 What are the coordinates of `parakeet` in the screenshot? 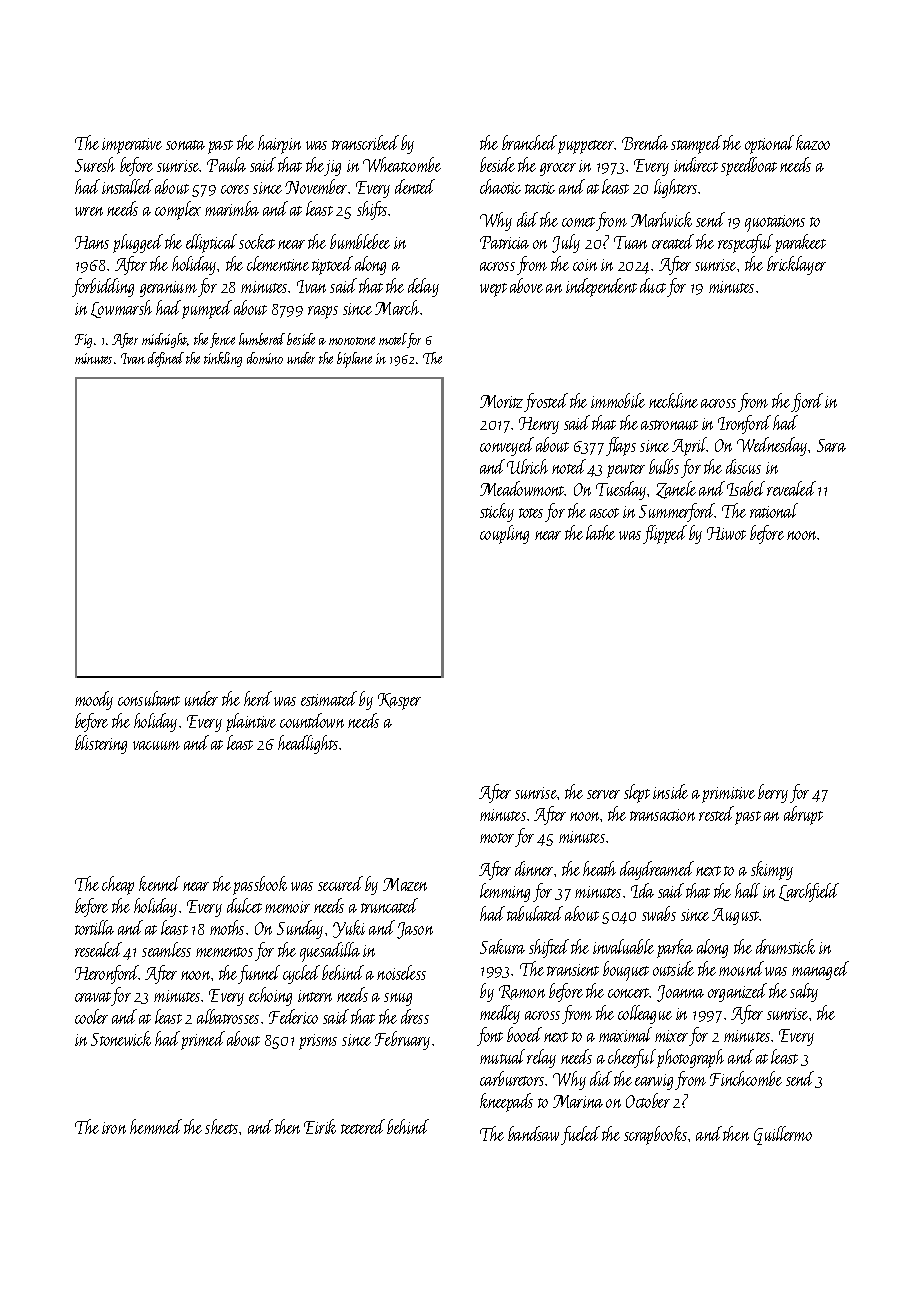 It's located at (800, 243).
